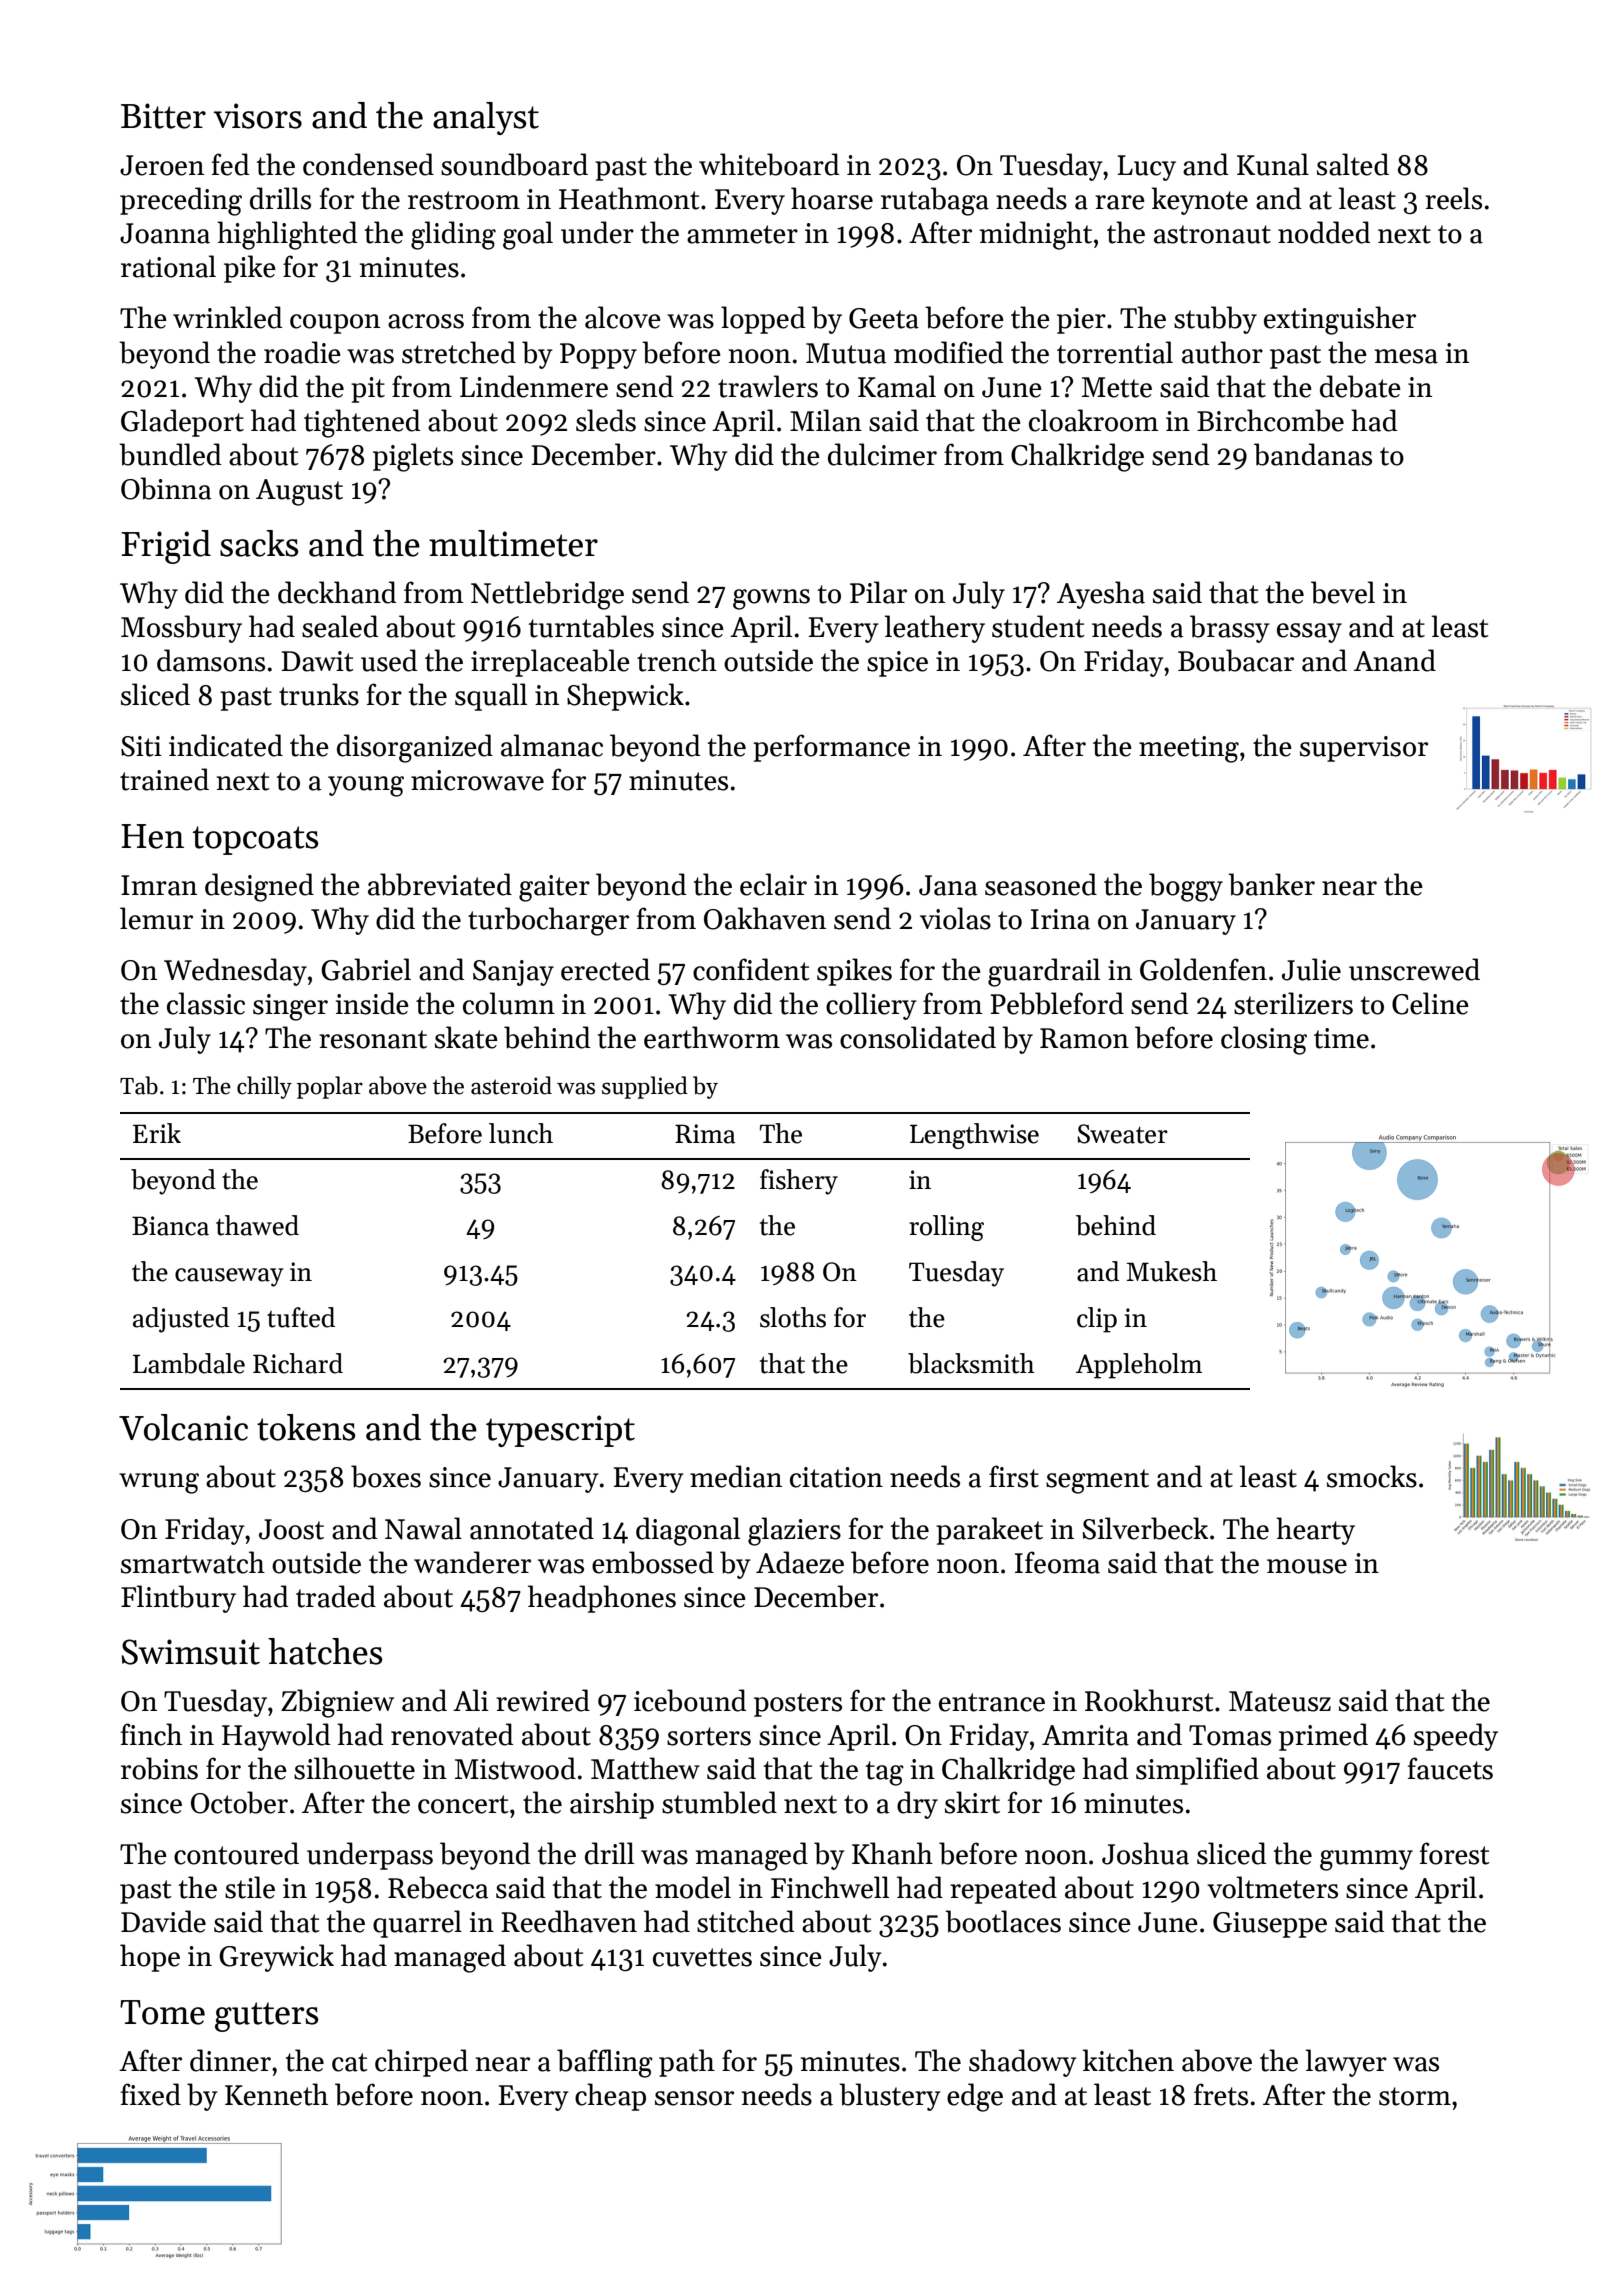  I want to click on Kunal, so click(1273, 164).
